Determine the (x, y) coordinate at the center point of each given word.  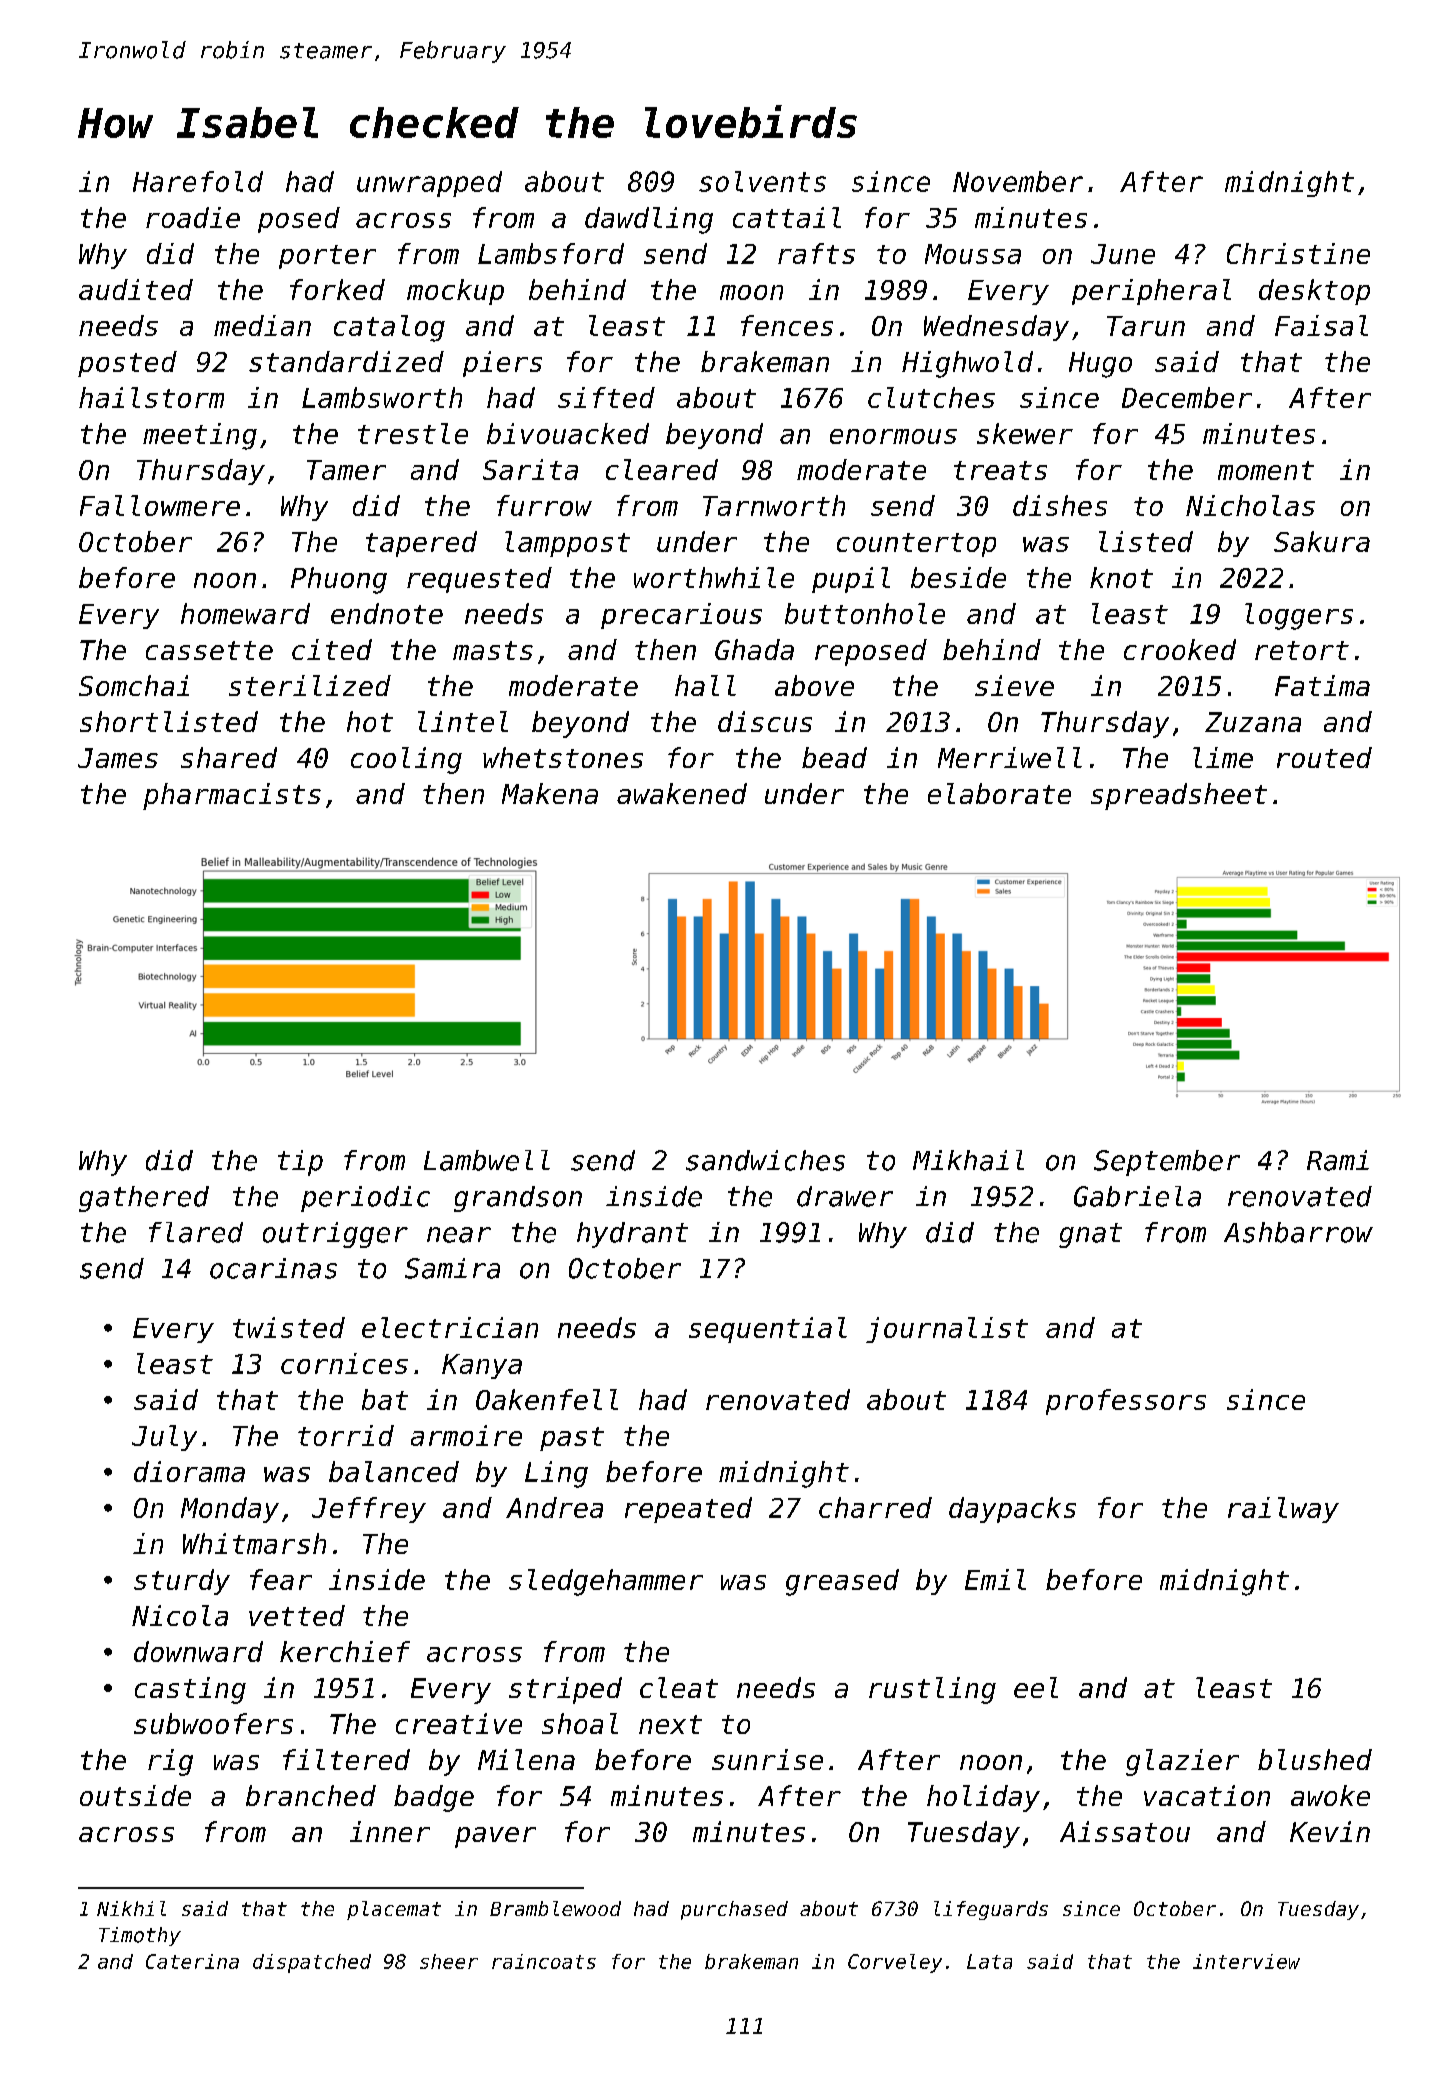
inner (390, 1831)
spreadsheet (1179, 796)
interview (1246, 1961)
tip (300, 1163)
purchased (734, 1910)
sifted (606, 397)
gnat (1090, 1235)
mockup (455, 292)
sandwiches (765, 1160)
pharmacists (232, 796)
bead (834, 757)
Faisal (1321, 325)
